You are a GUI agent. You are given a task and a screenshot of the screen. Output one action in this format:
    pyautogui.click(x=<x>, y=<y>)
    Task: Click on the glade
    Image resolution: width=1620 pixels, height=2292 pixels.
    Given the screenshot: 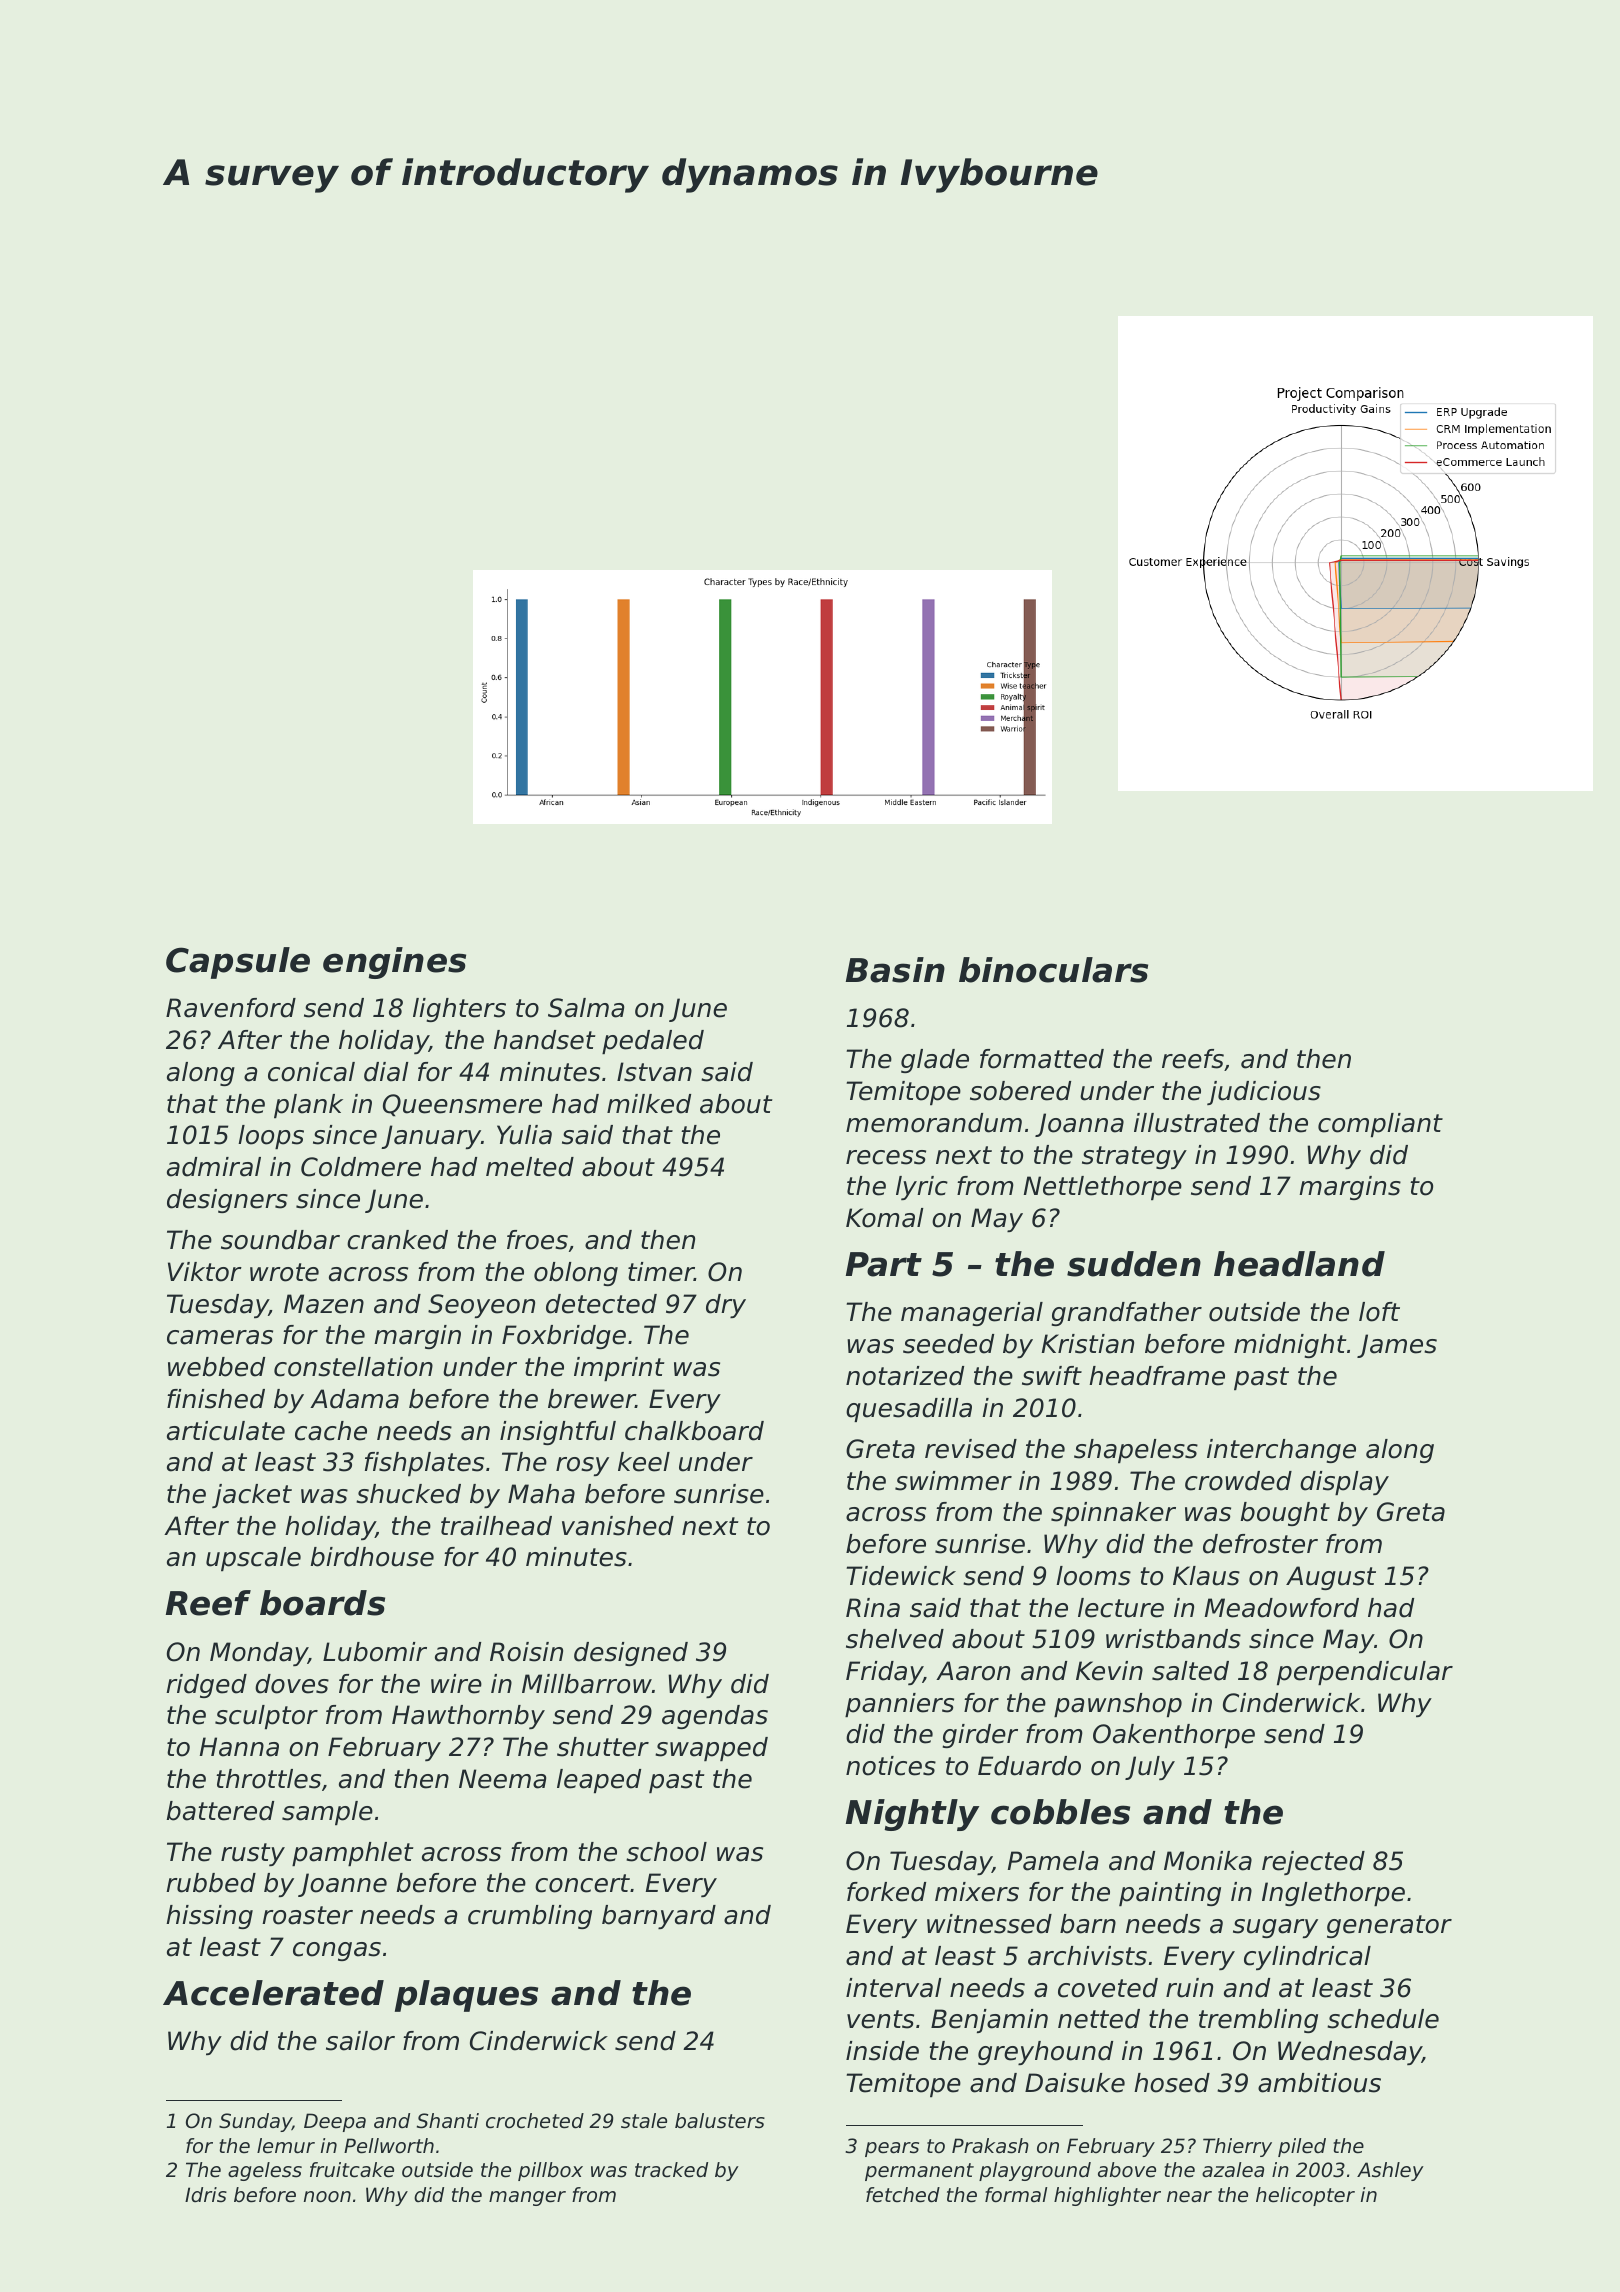 What is the action you would take?
    pyautogui.click(x=935, y=1061)
